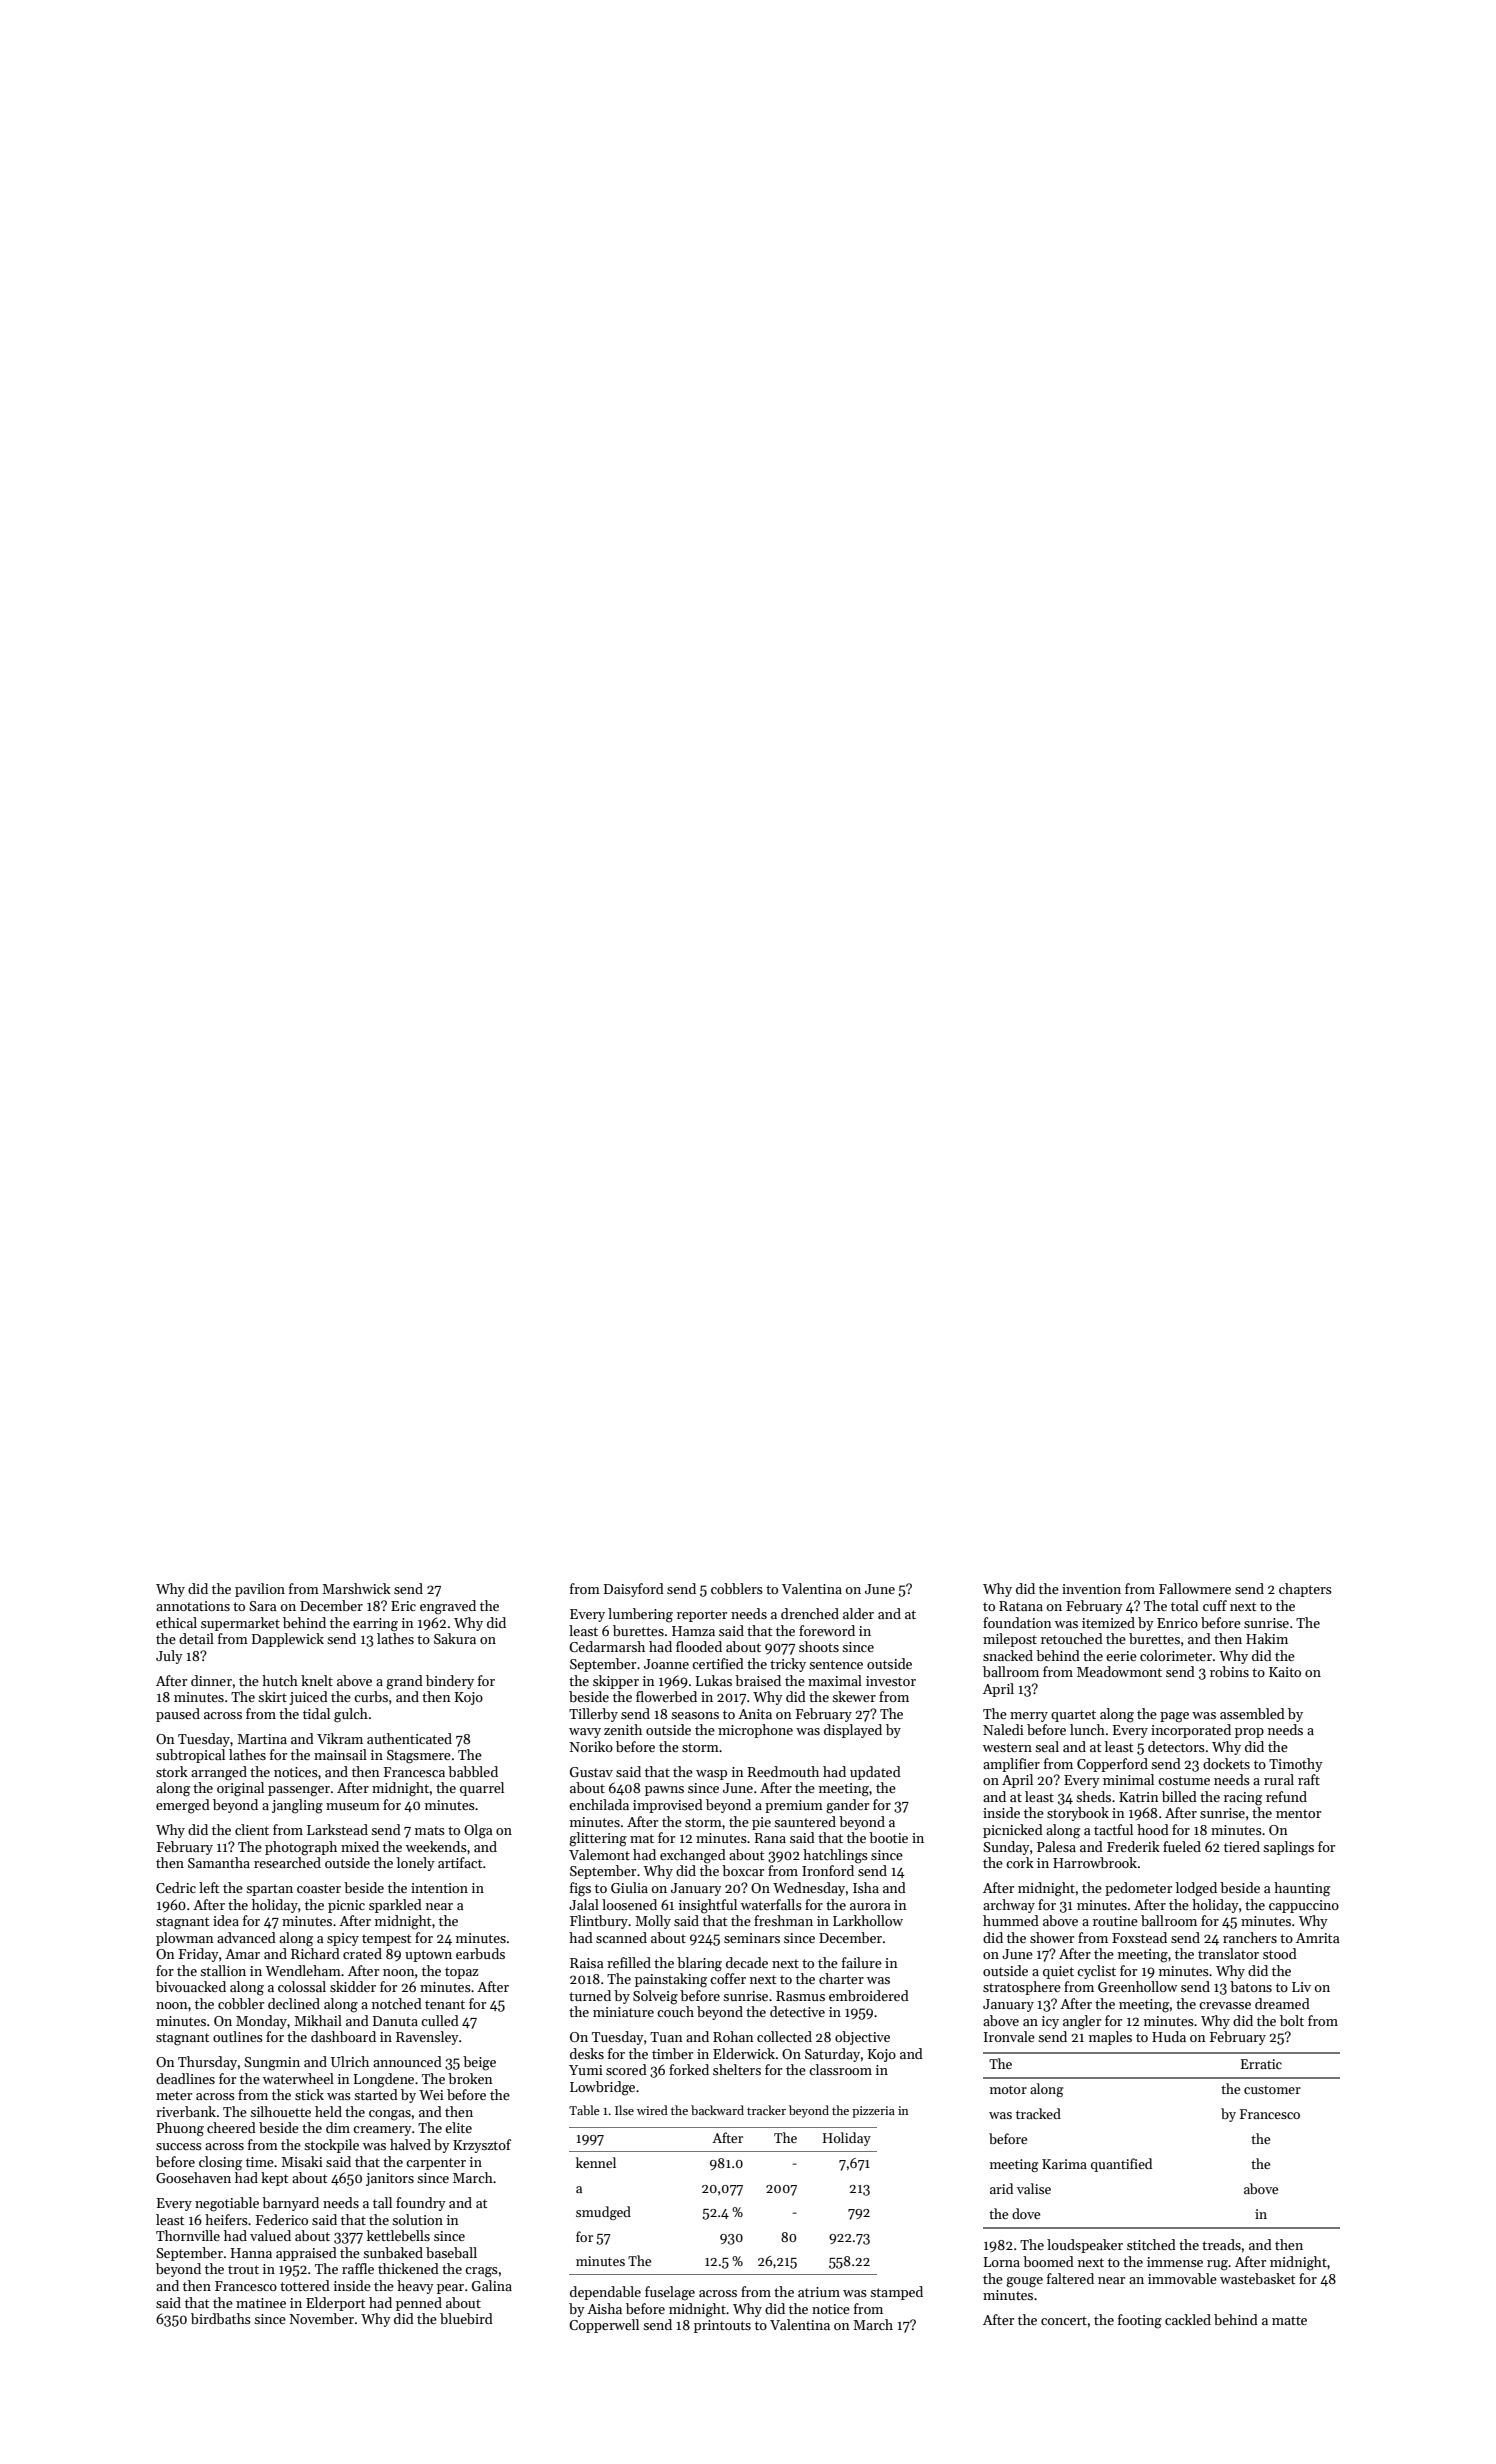 The image size is (1496, 2464). I want to click on Ironvale, so click(1009, 2036).
